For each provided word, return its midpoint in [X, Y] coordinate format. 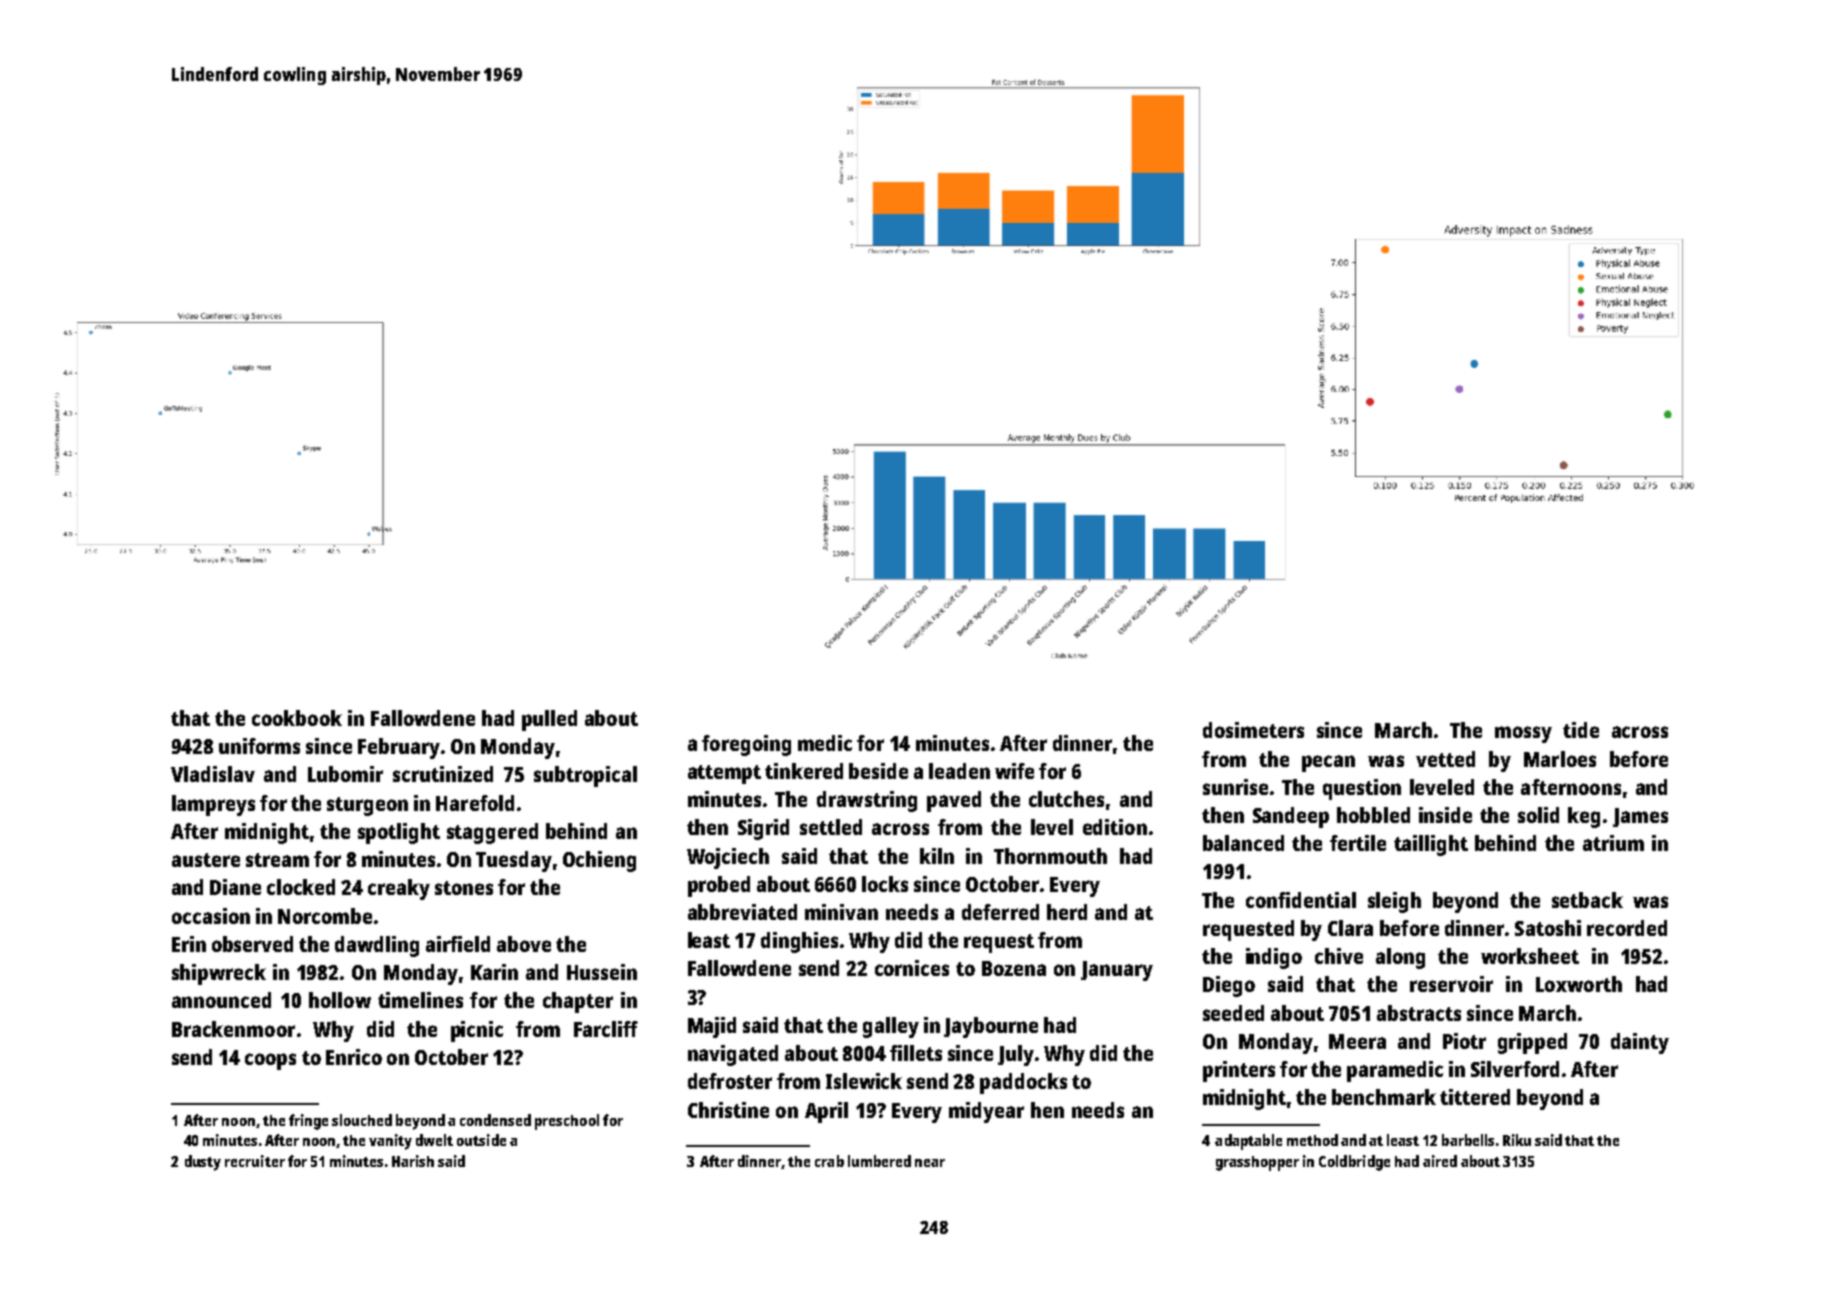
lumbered [879, 1161]
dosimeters [1253, 730]
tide [1581, 730]
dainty [1640, 1043]
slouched [362, 1120]
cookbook [297, 718]
